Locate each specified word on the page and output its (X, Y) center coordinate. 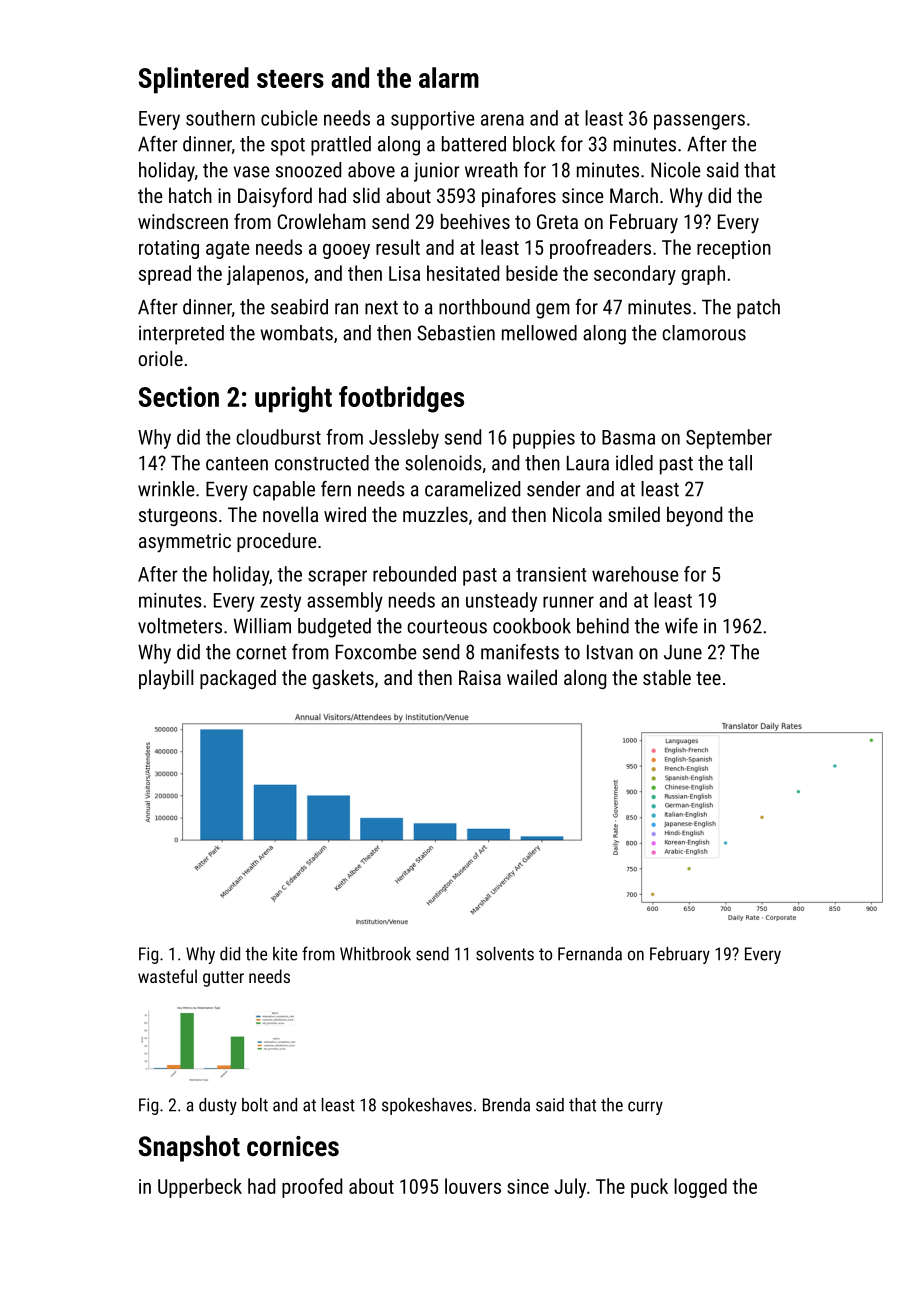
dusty (218, 1106)
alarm (449, 77)
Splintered (194, 80)
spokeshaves (427, 1106)
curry (645, 1108)
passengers (699, 122)
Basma (628, 437)
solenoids (443, 463)
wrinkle (166, 489)
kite (285, 954)
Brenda (506, 1105)
